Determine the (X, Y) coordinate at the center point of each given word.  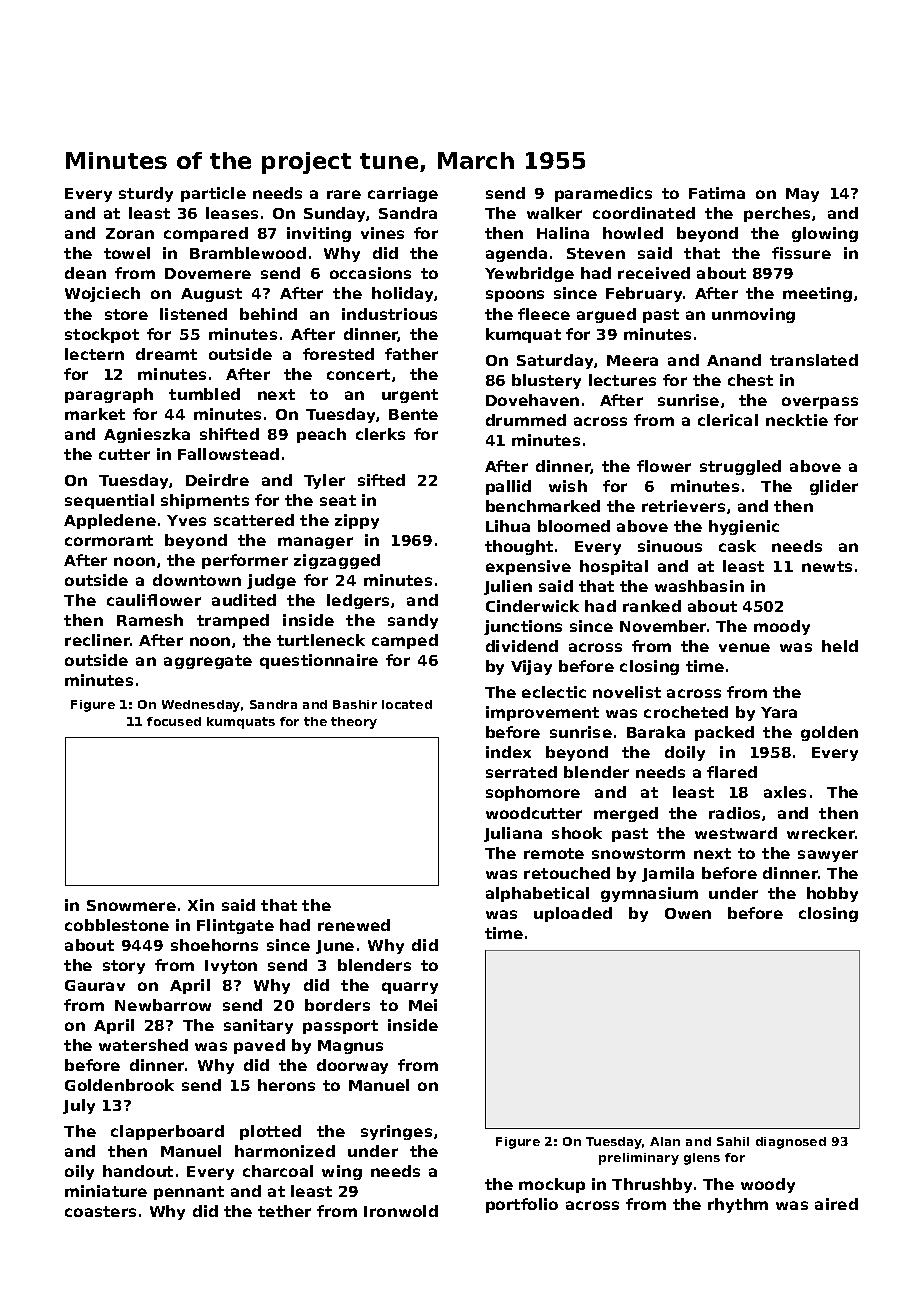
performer (245, 561)
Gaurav (95, 985)
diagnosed (791, 1143)
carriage (403, 194)
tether (284, 1211)
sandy (413, 621)
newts (827, 566)
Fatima (717, 193)
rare (344, 194)
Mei (423, 1005)
